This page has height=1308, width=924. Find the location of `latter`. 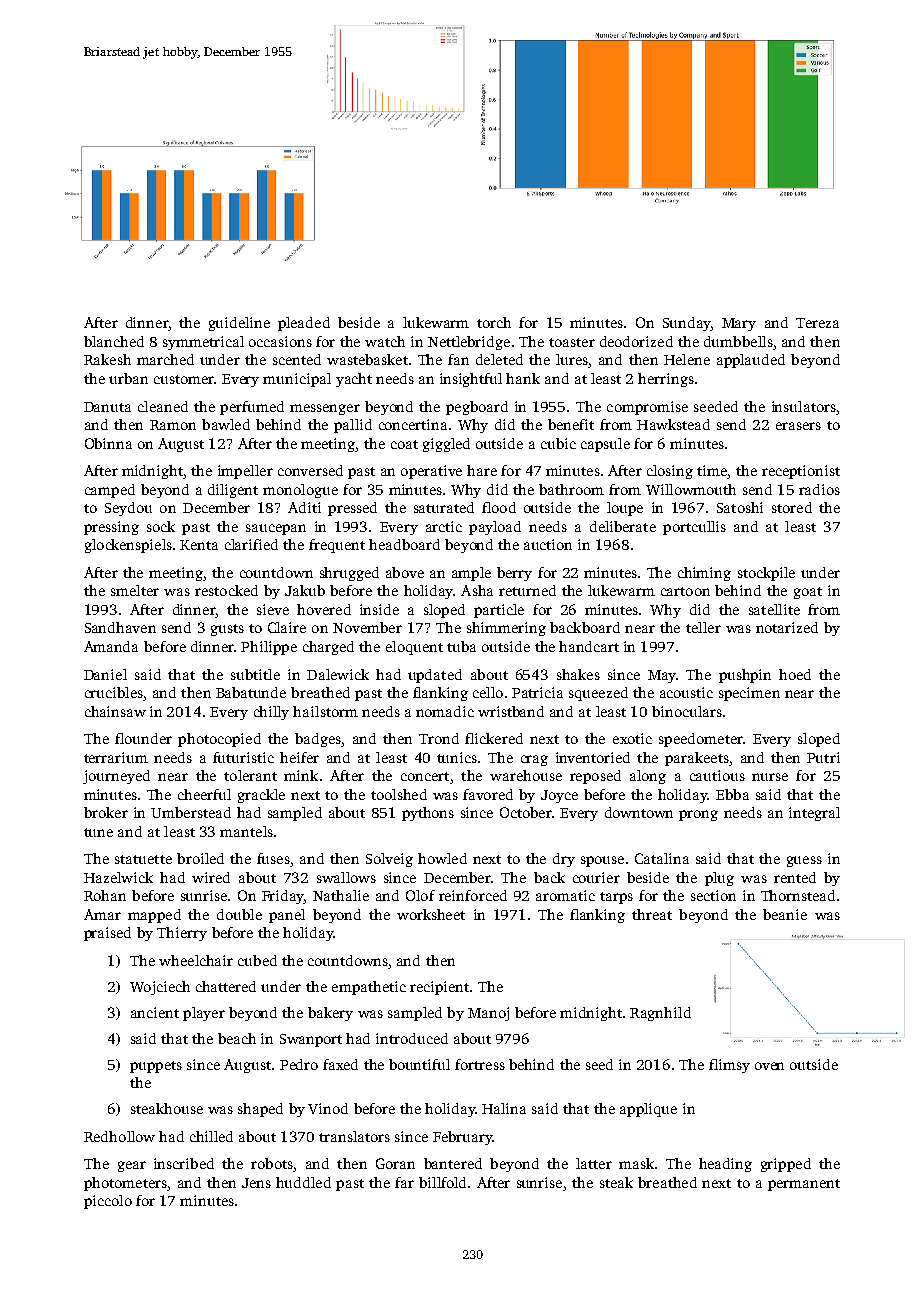

latter is located at coordinates (594, 1163).
